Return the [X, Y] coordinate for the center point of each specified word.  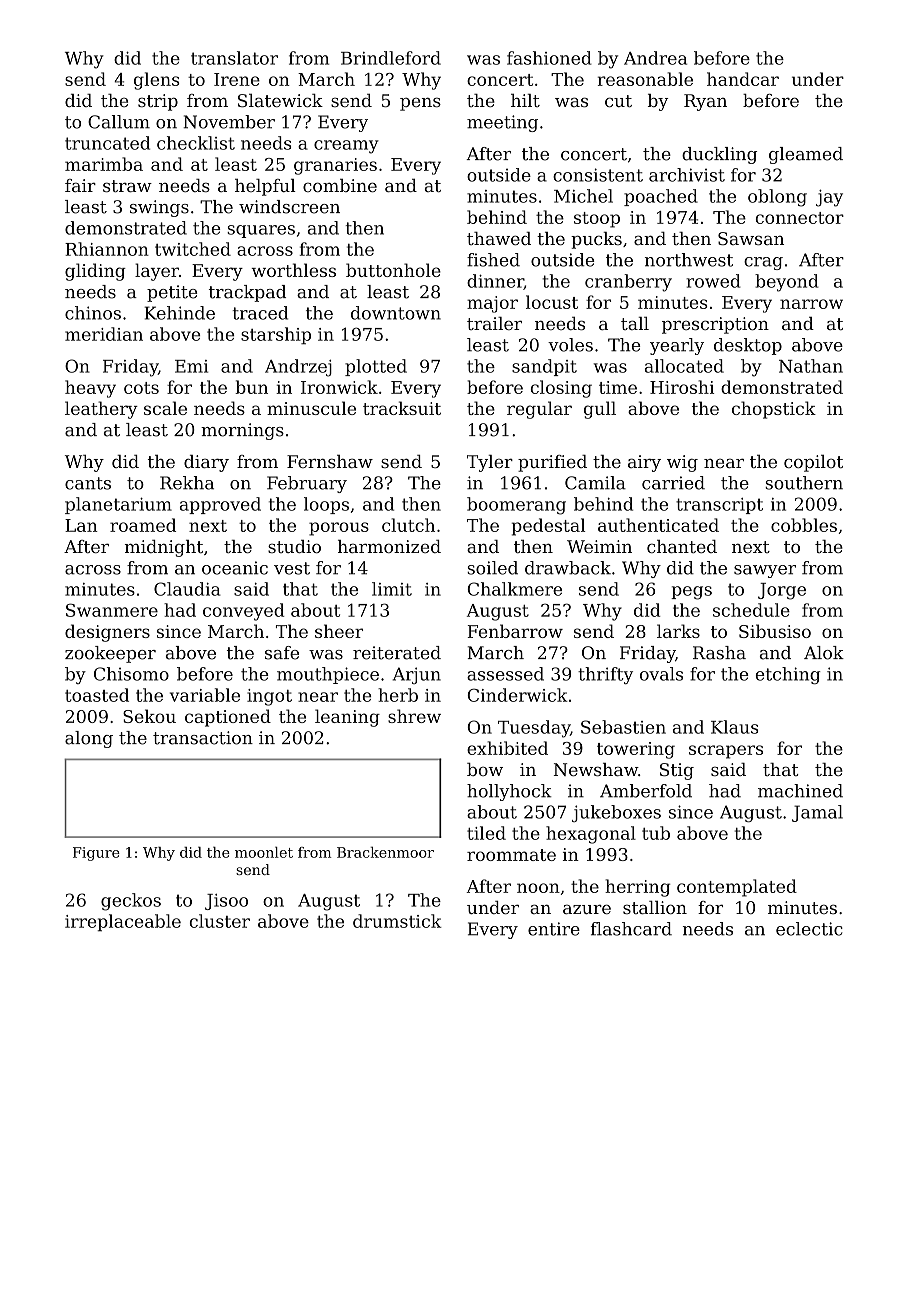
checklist [196, 143]
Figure [96, 854]
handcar [743, 79]
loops [326, 505]
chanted [682, 546]
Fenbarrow [515, 631]
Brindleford [391, 58]
